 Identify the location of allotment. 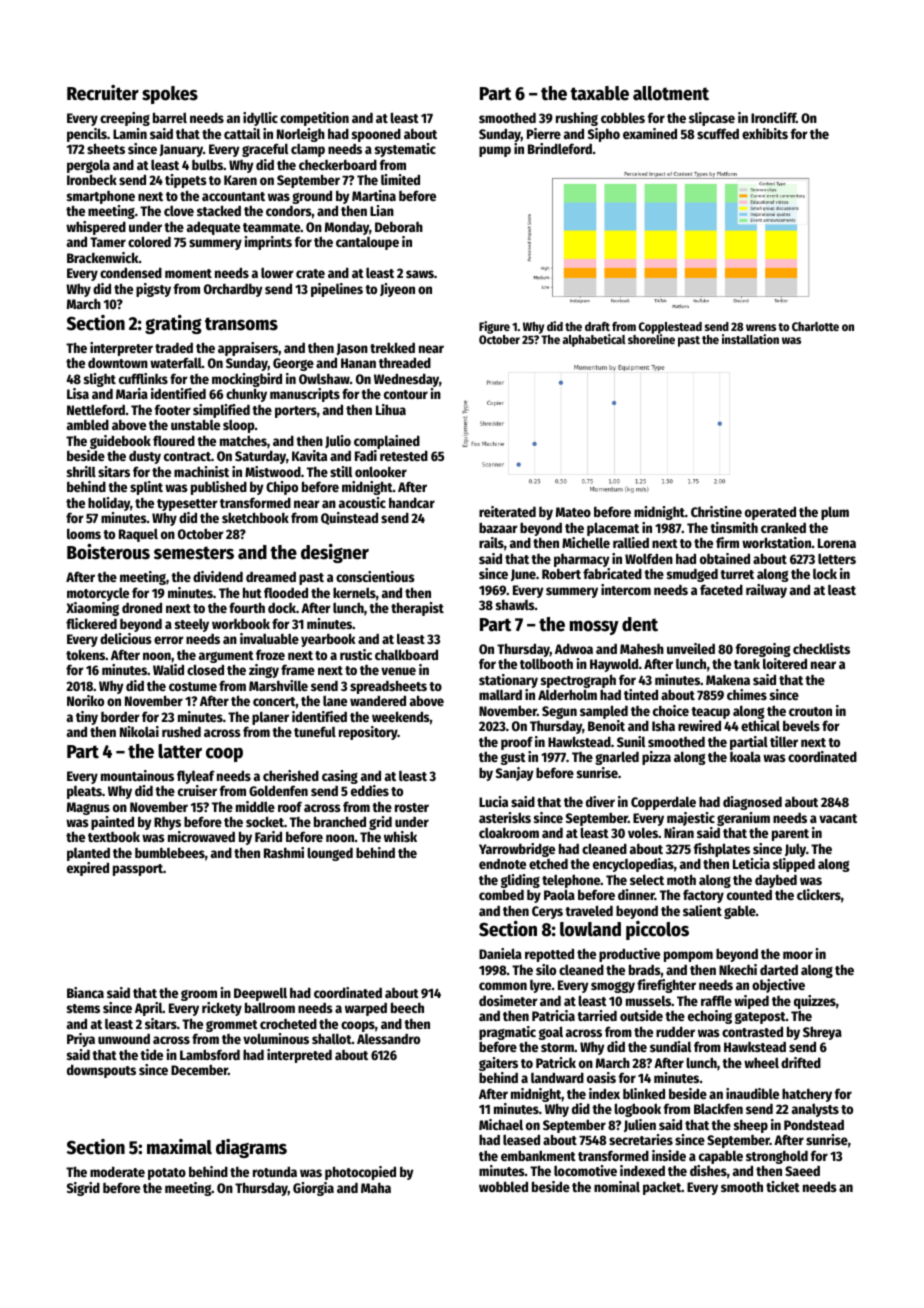
(671, 93).
